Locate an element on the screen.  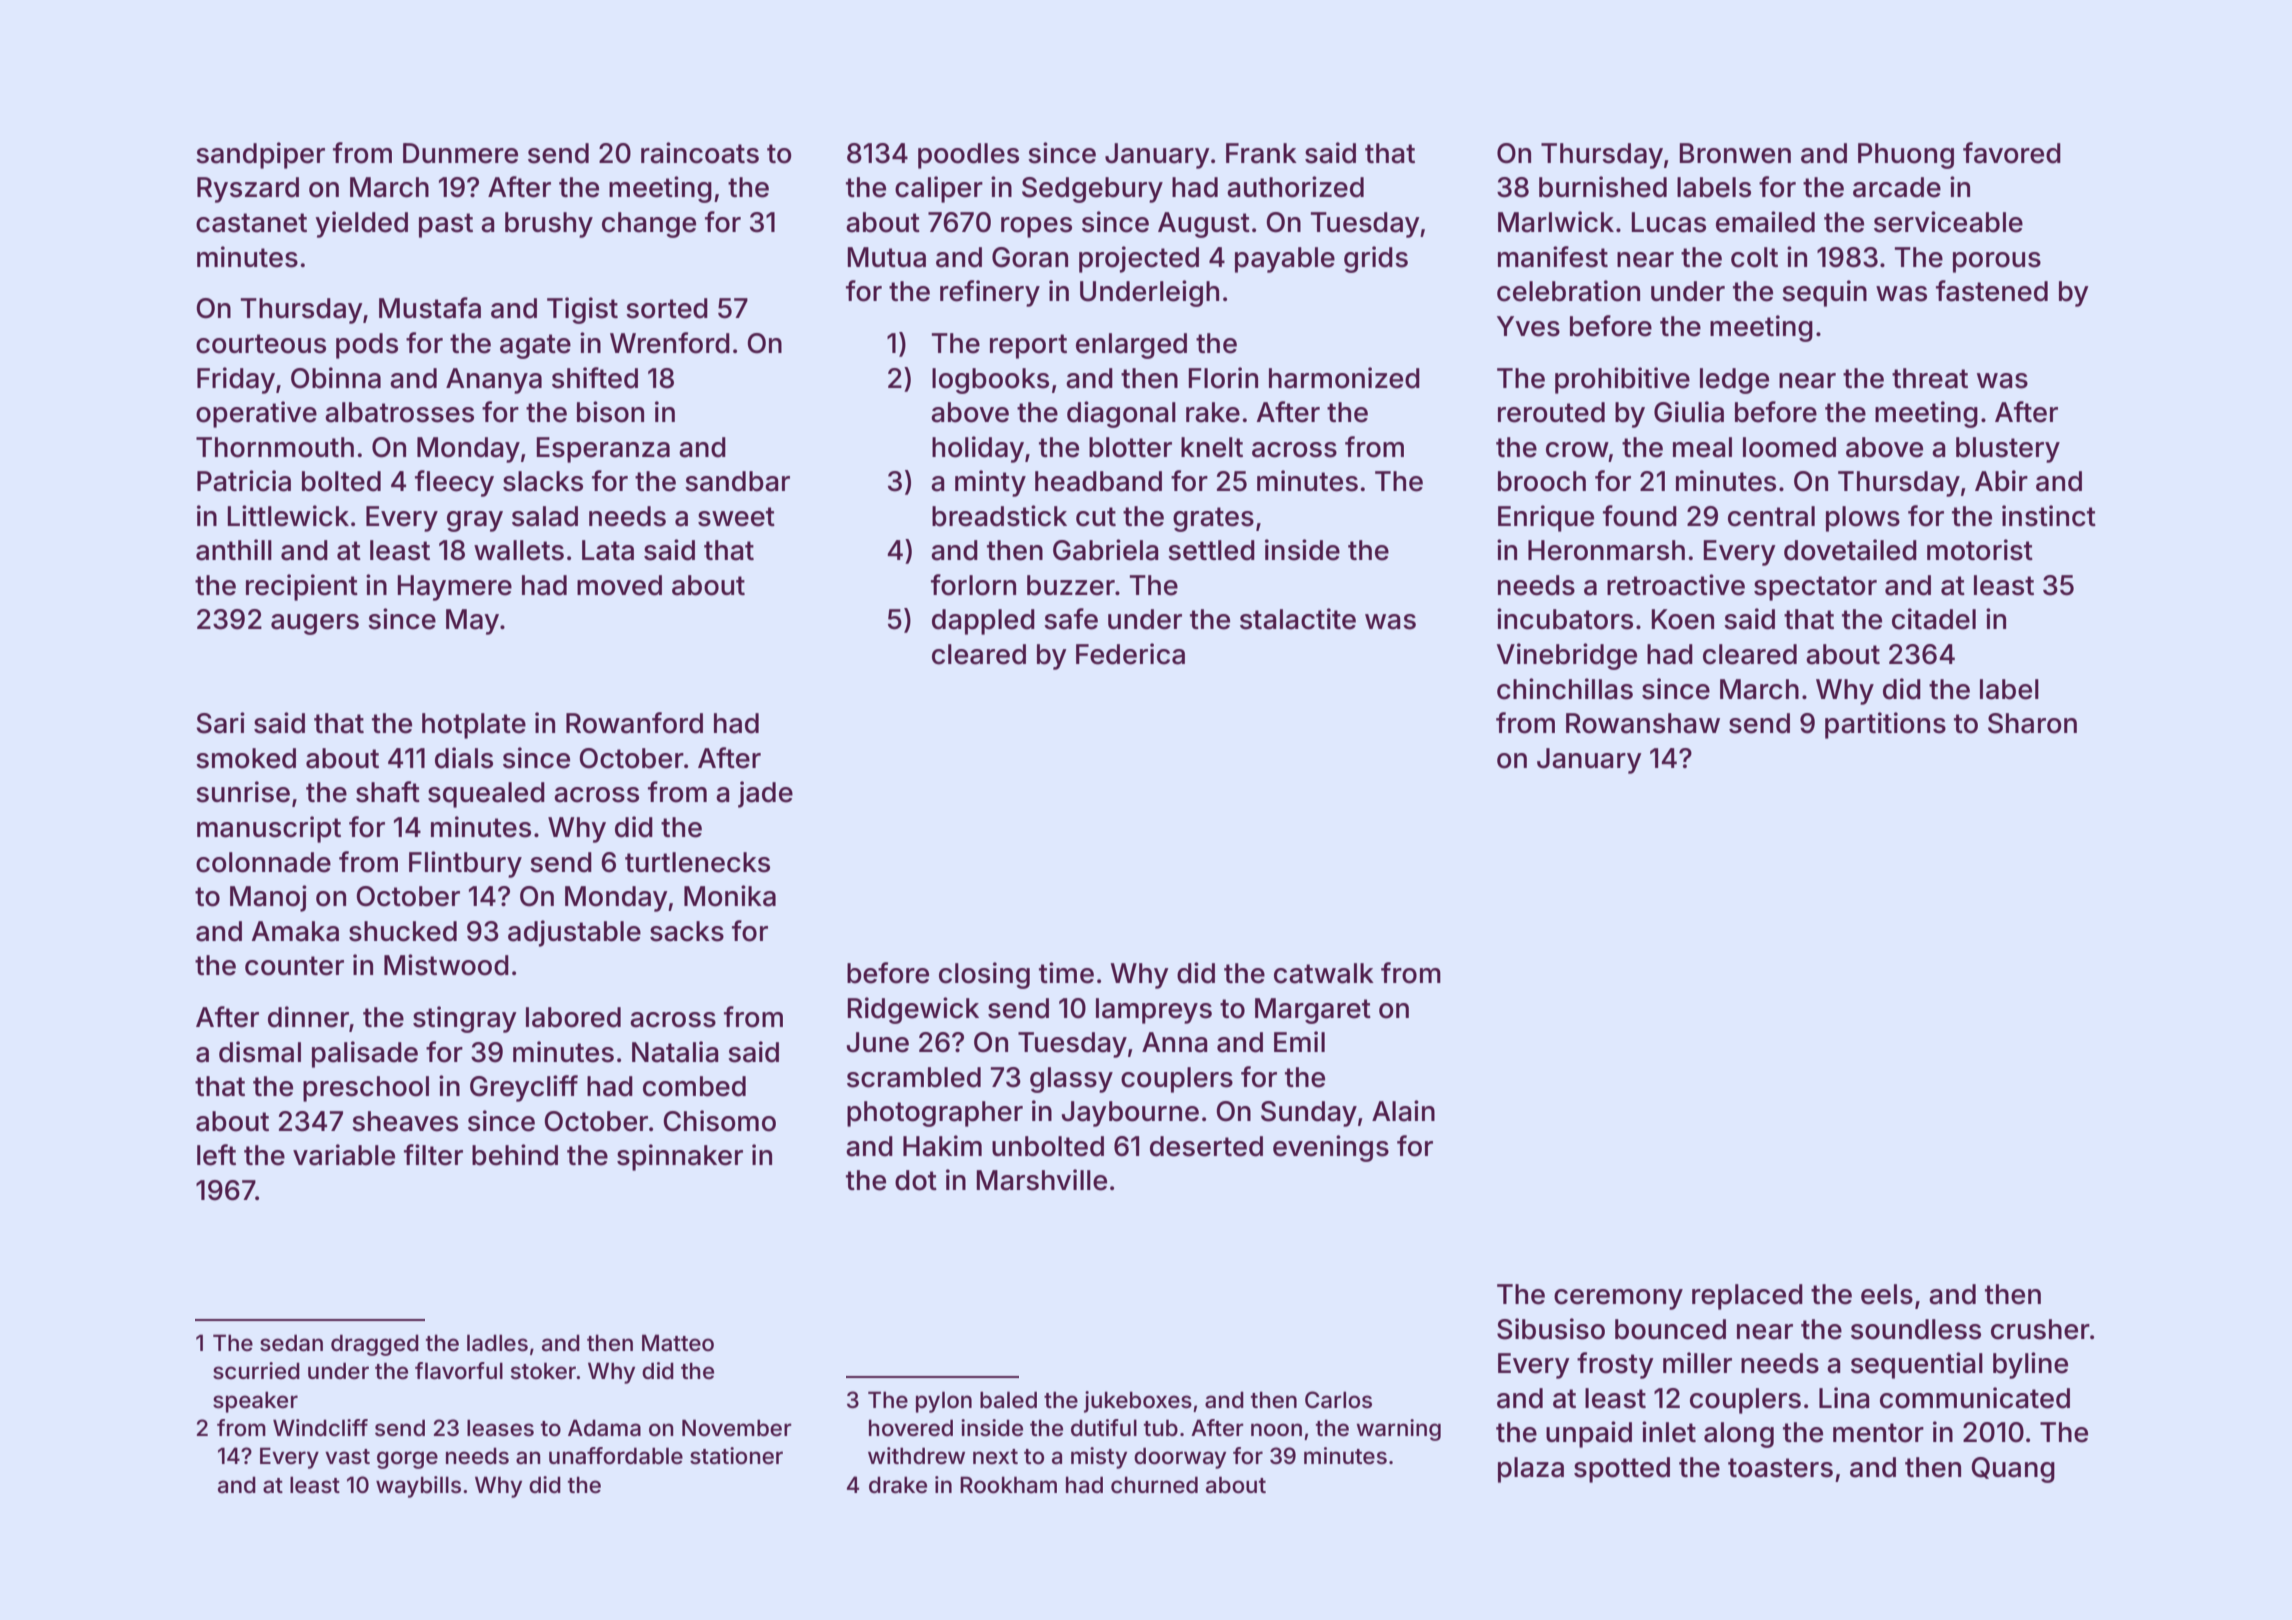
castanet is located at coordinates (251, 223).
